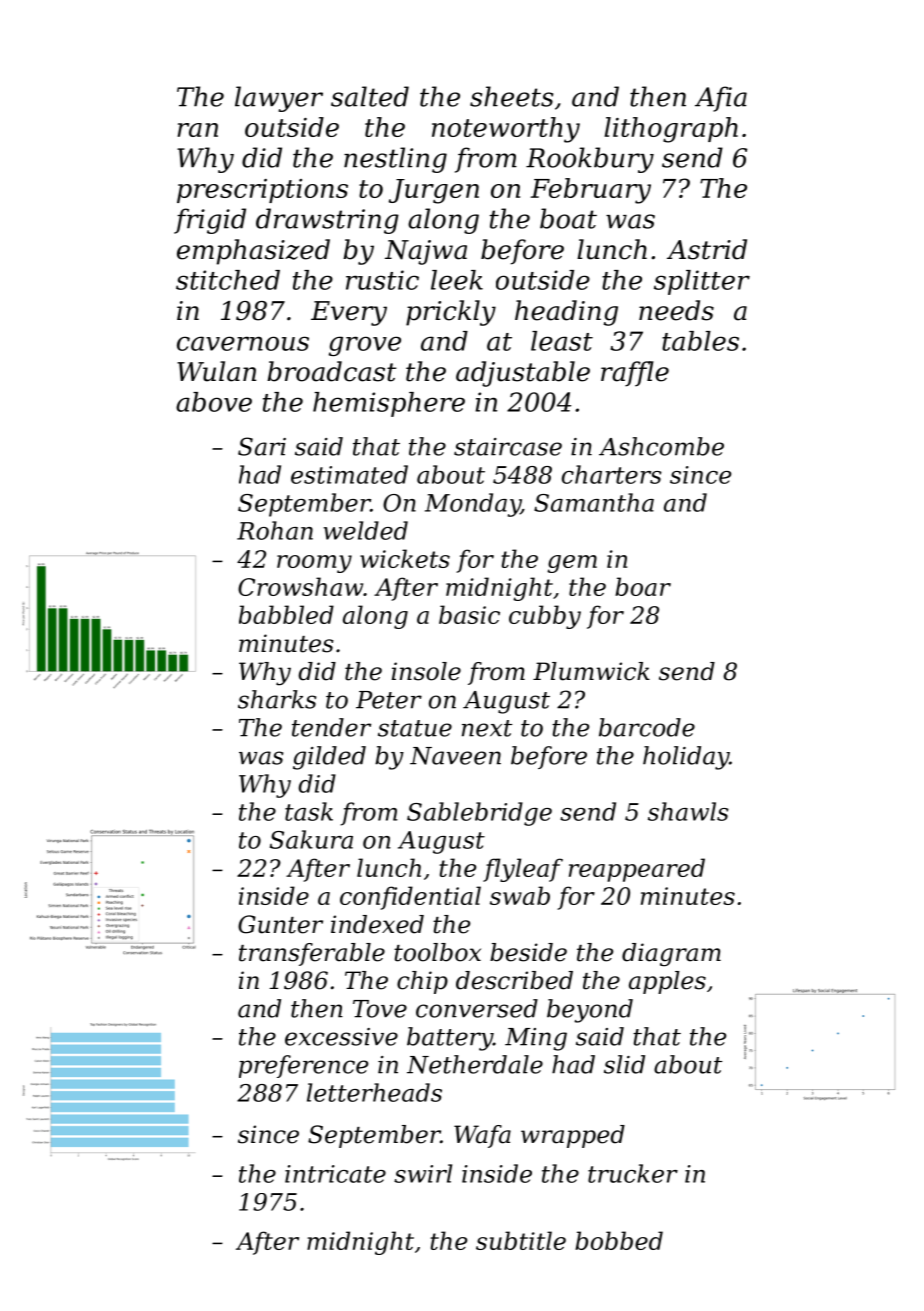 The image size is (924, 1311). I want to click on preference, so click(303, 1066).
